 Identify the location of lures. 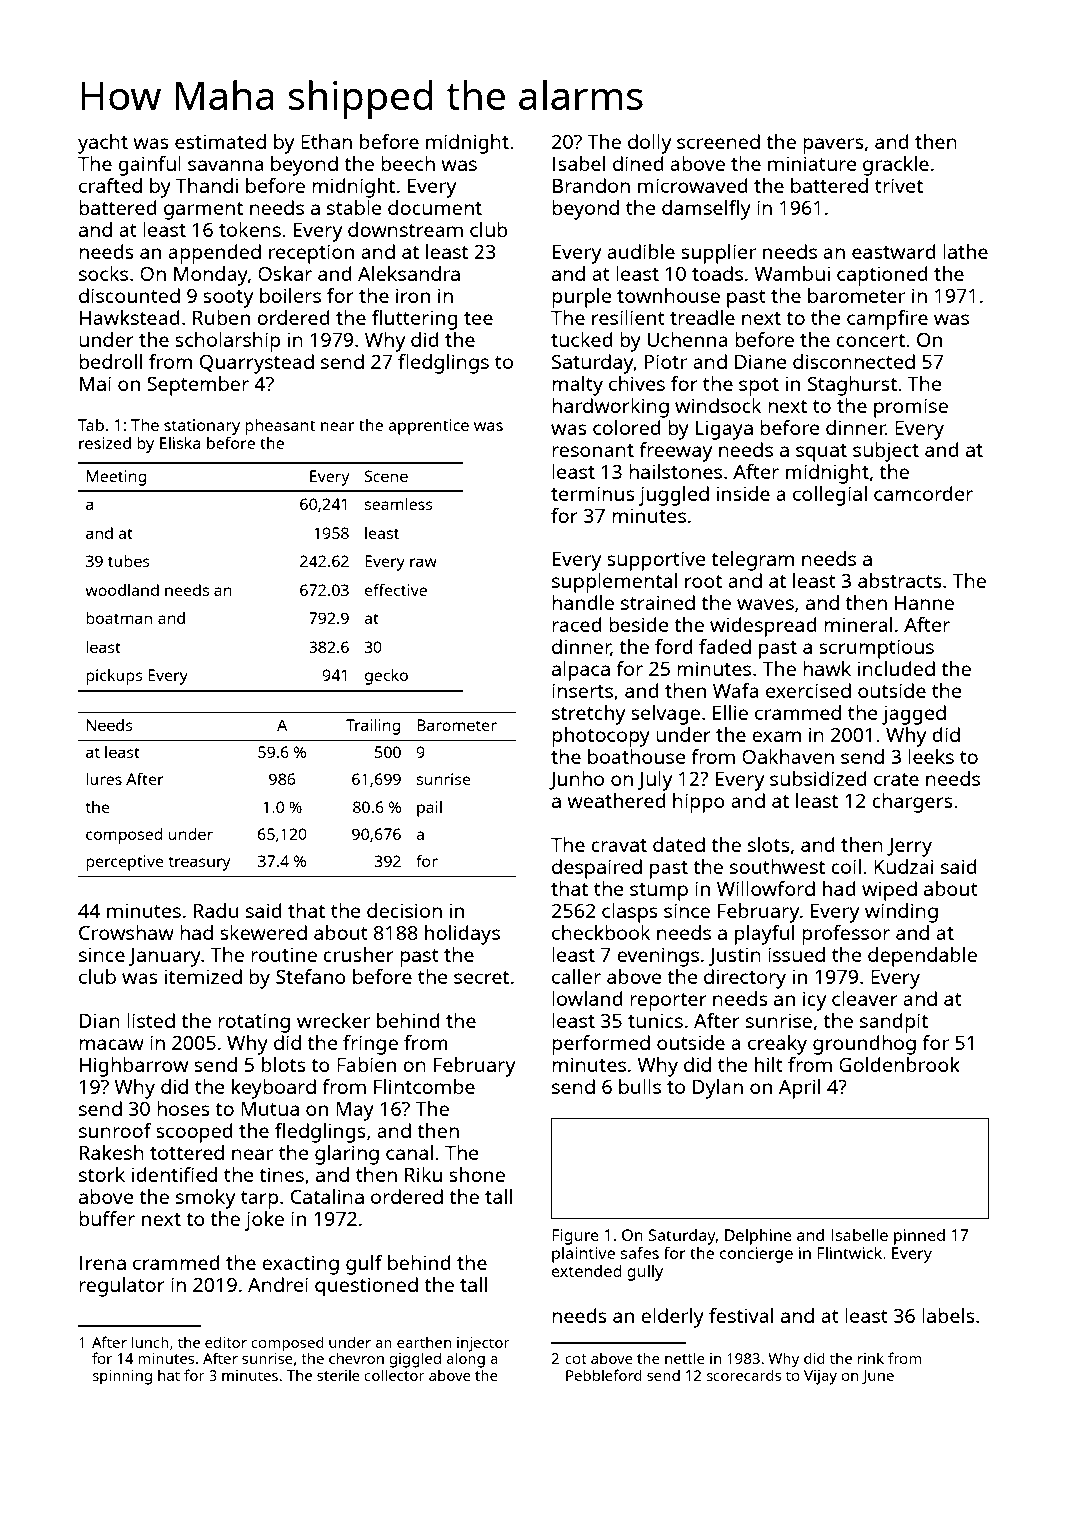
(104, 779).
